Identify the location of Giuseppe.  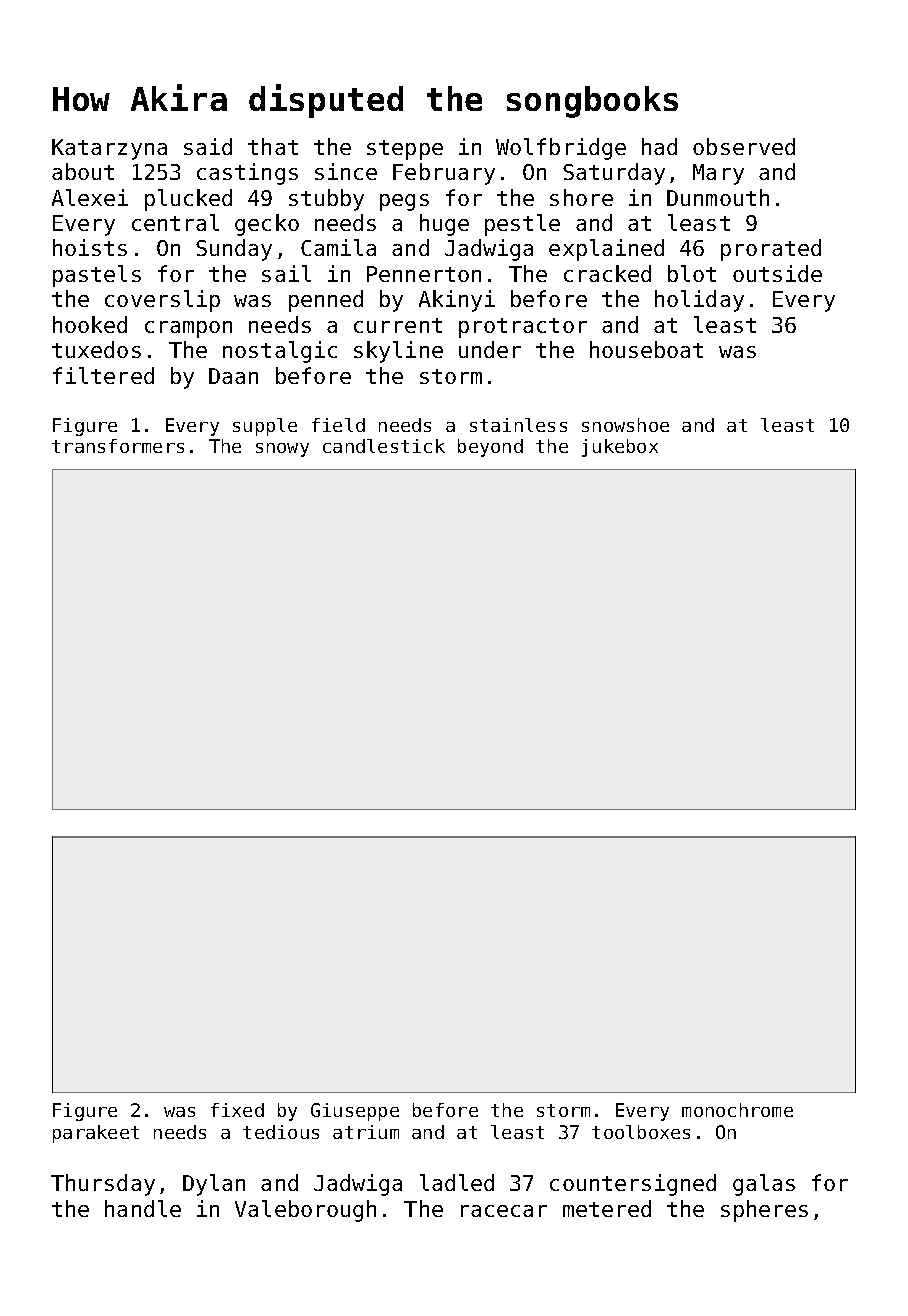
(355, 1112).
